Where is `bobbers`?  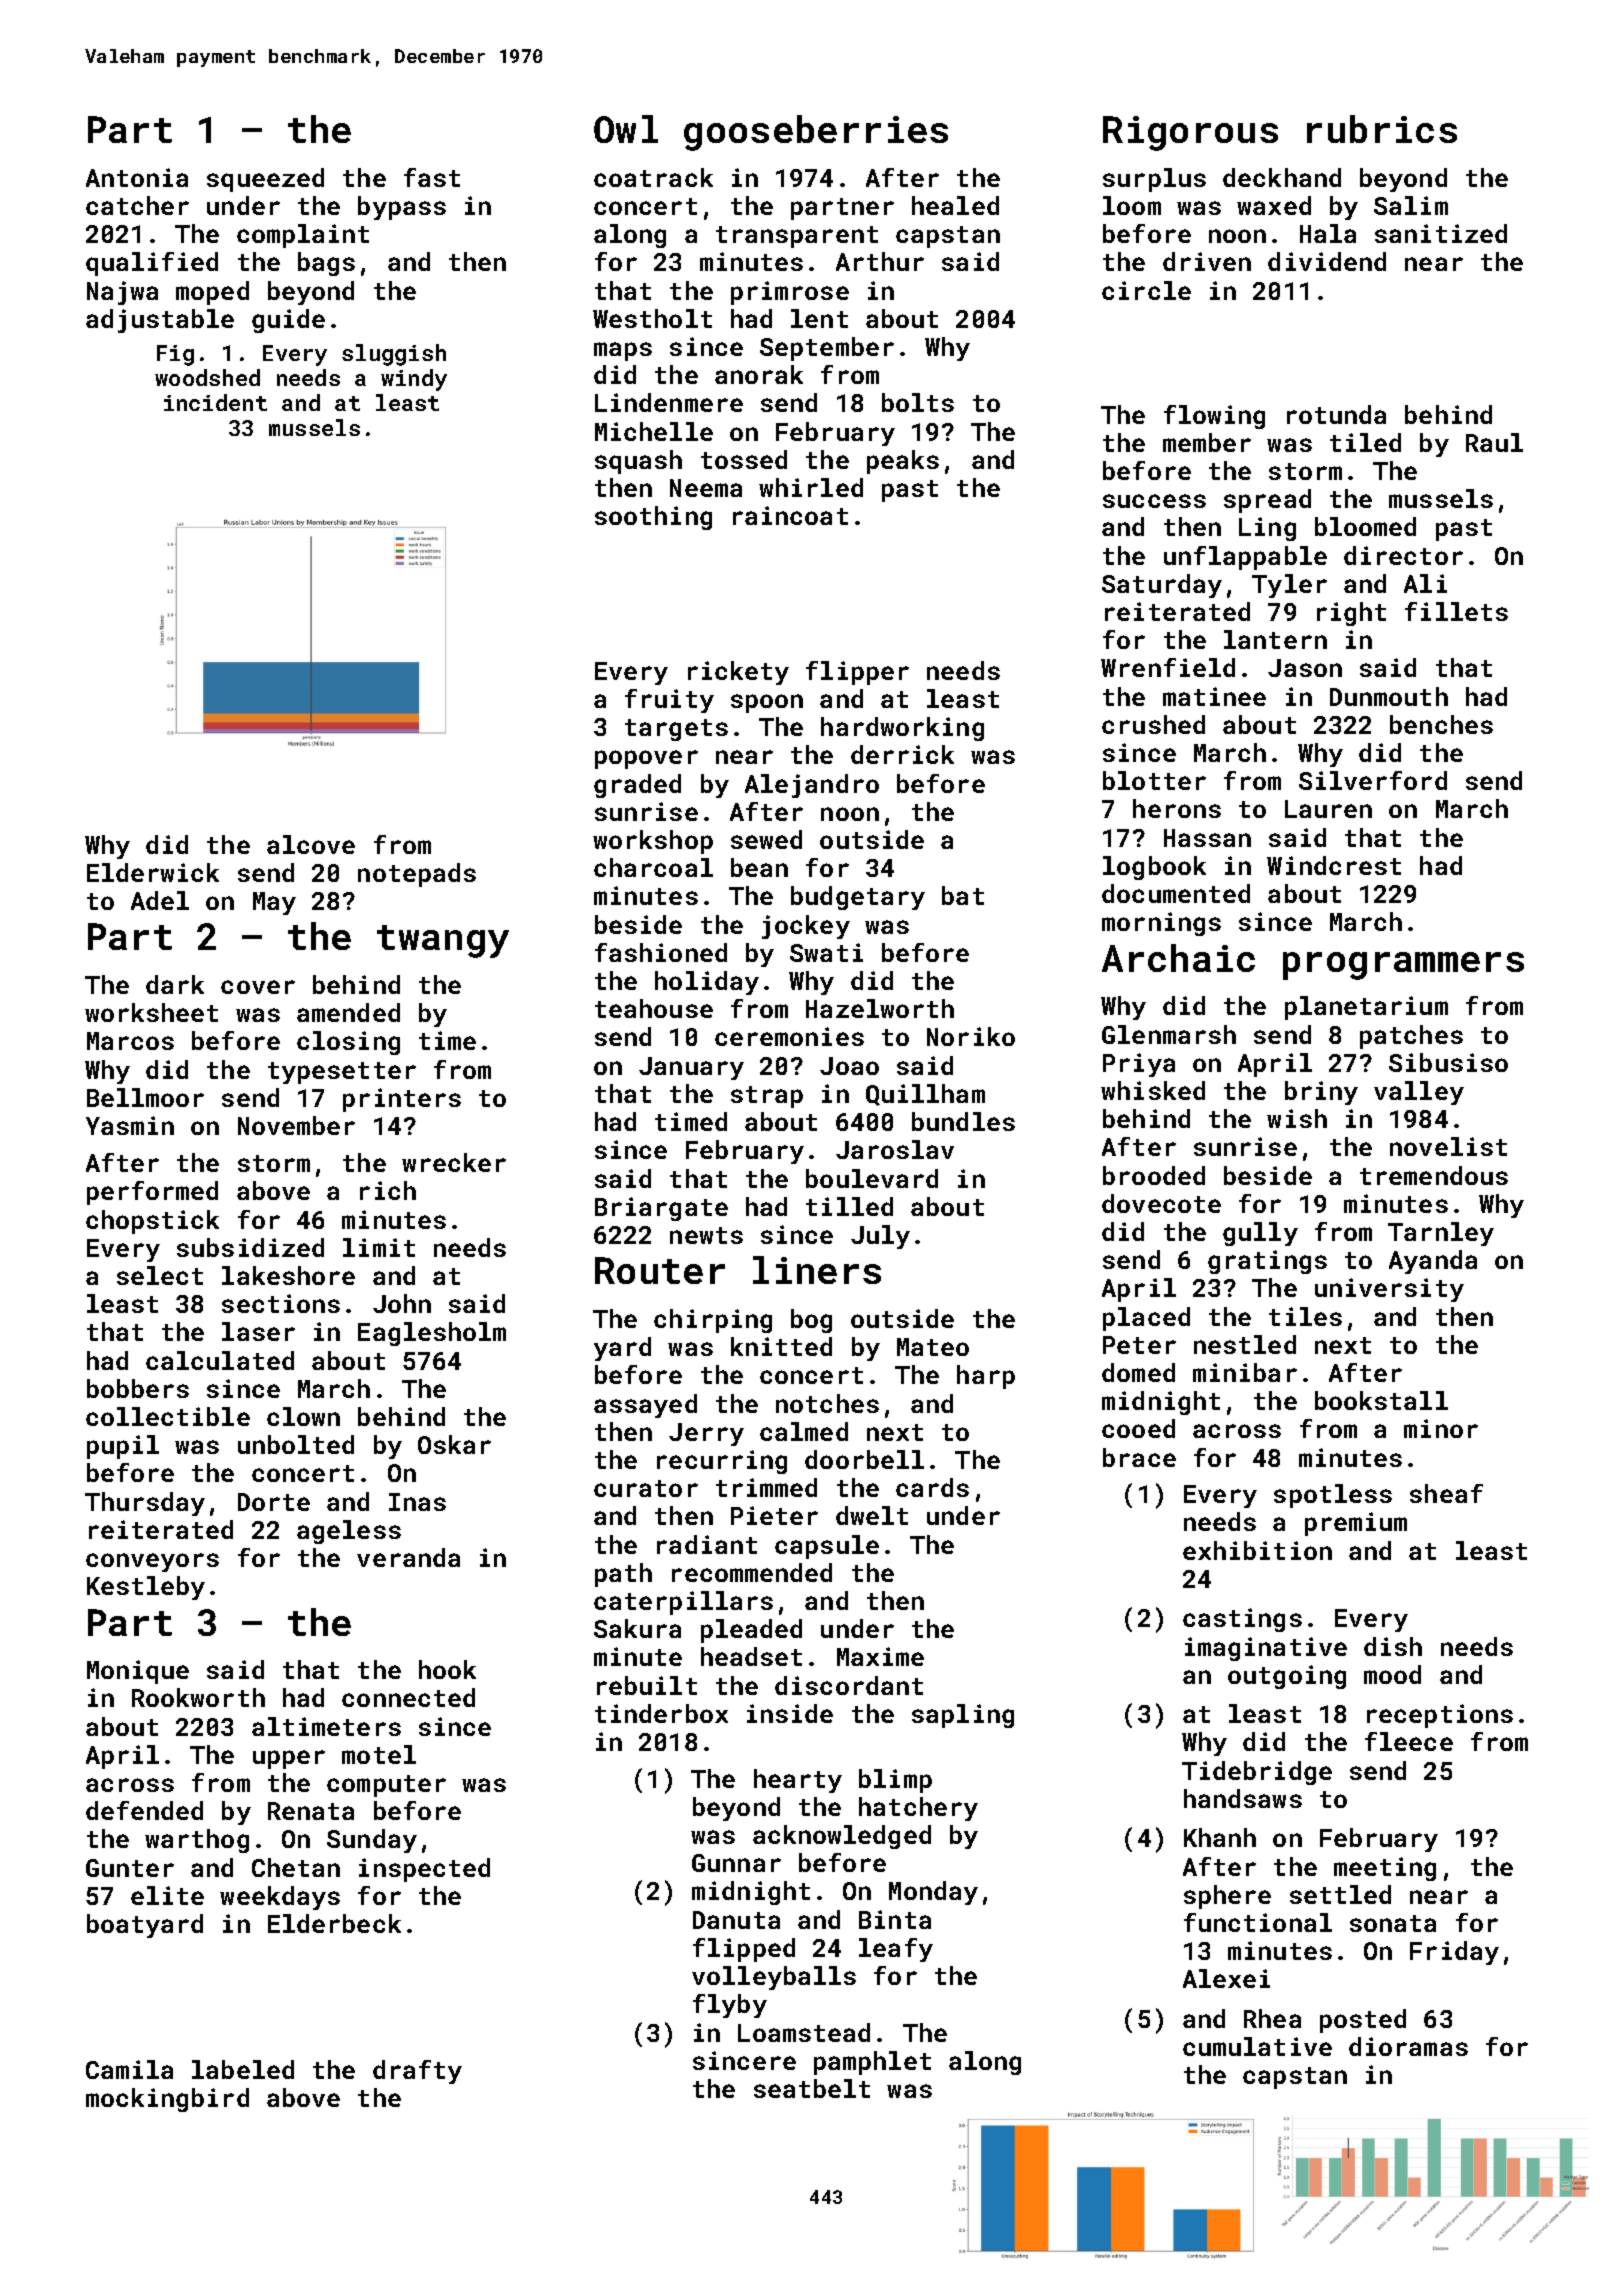
bobbers is located at coordinates (138, 1388).
